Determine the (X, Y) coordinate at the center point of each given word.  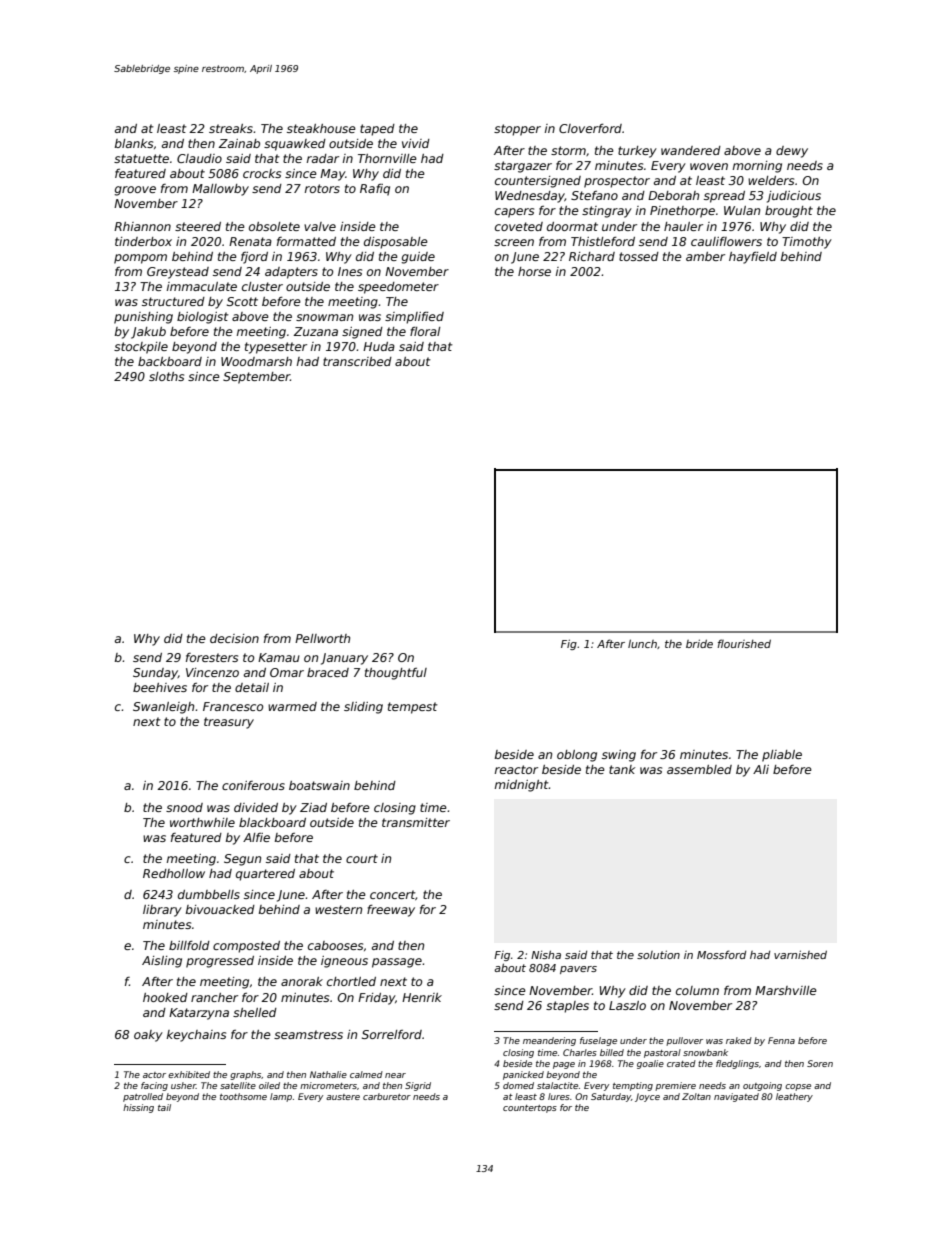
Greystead (178, 273)
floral (425, 331)
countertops (530, 1109)
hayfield (753, 257)
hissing (138, 1108)
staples (567, 1007)
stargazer (523, 167)
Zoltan (696, 1096)
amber (705, 256)
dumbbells (209, 894)
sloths (166, 376)
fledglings (737, 1064)
